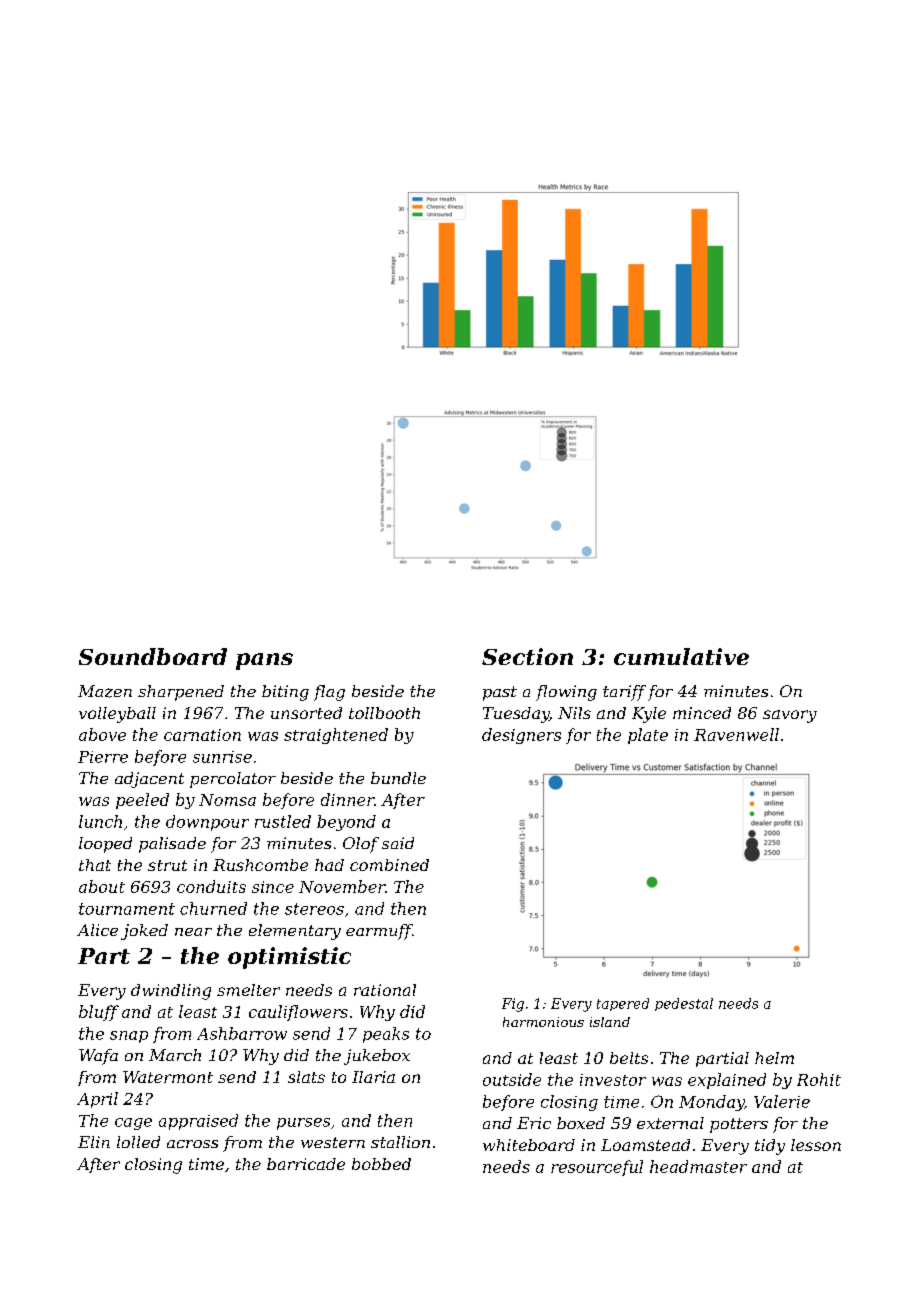  I want to click on joked, so click(144, 932).
